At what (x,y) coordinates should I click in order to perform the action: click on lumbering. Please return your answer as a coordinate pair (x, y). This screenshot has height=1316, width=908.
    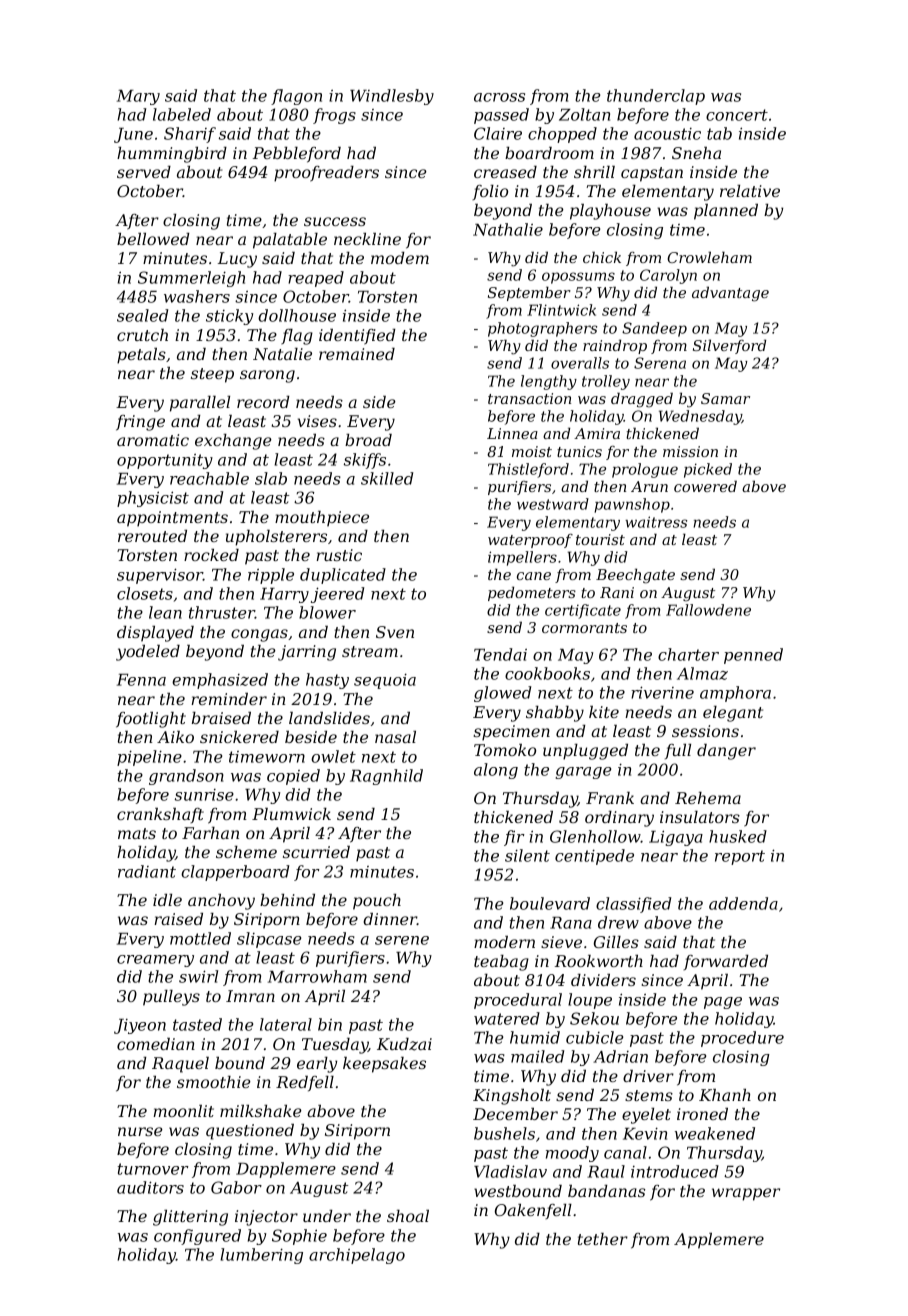
    Looking at the image, I should click on (261, 1256).
